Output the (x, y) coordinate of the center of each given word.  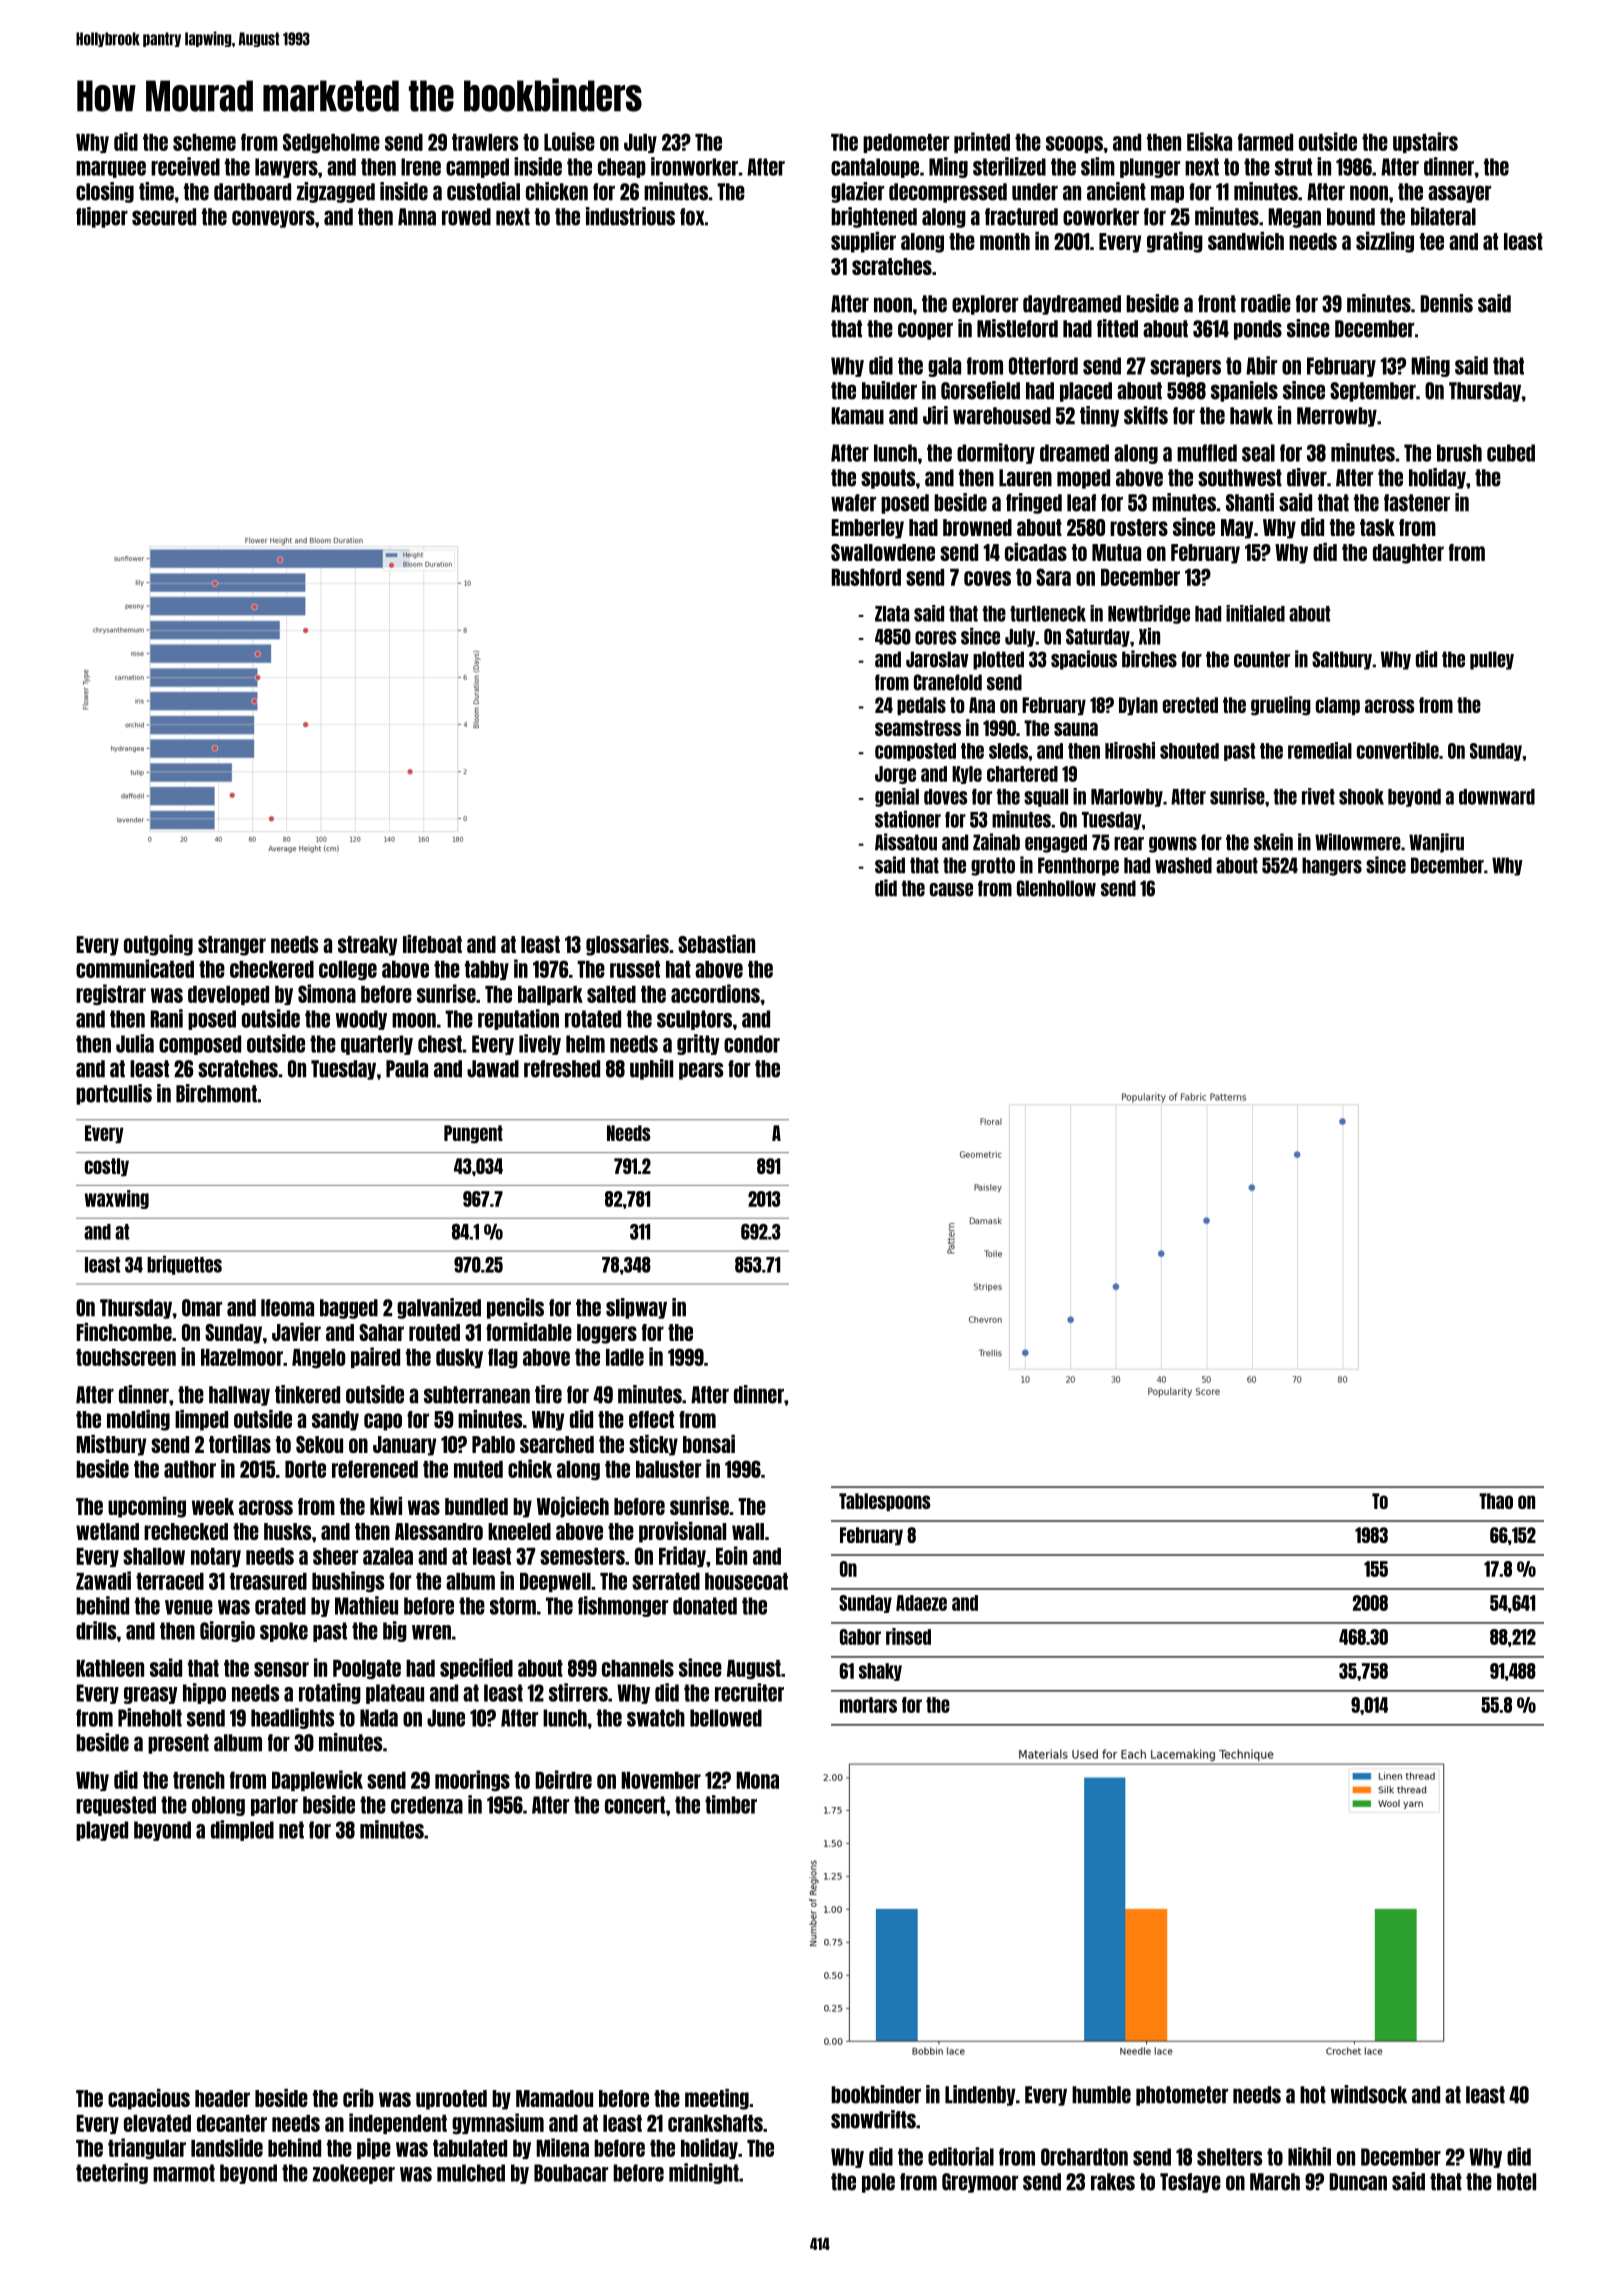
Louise (569, 141)
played (102, 1831)
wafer (853, 503)
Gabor (860, 1637)
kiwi (386, 1506)
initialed (1255, 613)
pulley (1492, 660)
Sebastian (716, 944)
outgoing (158, 945)
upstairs (1425, 142)
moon (414, 1020)
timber (731, 1804)
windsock (1369, 2094)
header (222, 2098)
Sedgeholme (331, 143)
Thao (1496, 1501)
